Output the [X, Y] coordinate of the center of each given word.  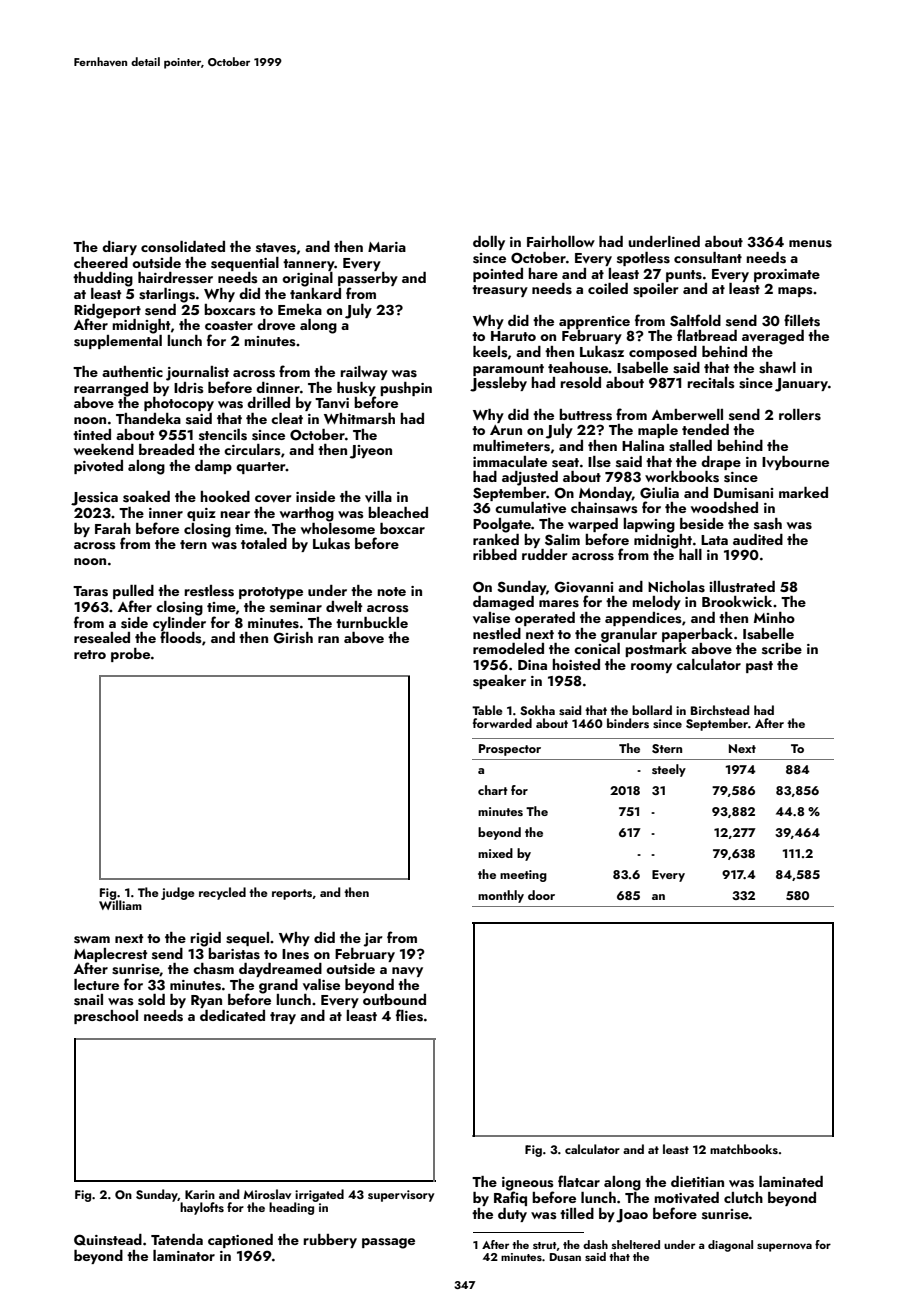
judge [178, 893]
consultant [708, 258]
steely [669, 770]
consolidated [183, 247]
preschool [106, 1017]
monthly [501, 896]
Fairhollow [561, 241]
